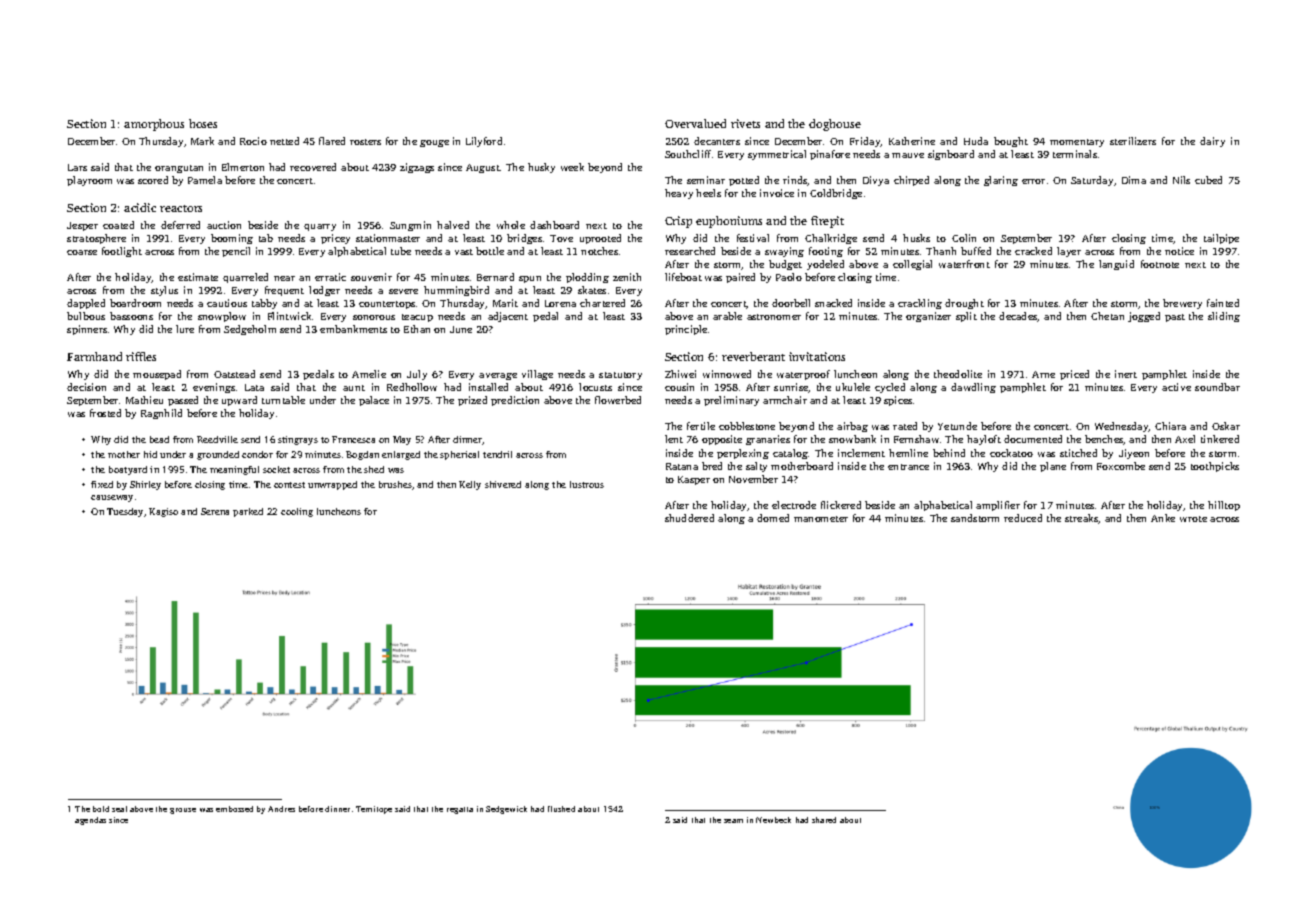  What do you see at coordinates (1133, 141) in the image?
I see `sterilizers` at bounding box center [1133, 141].
